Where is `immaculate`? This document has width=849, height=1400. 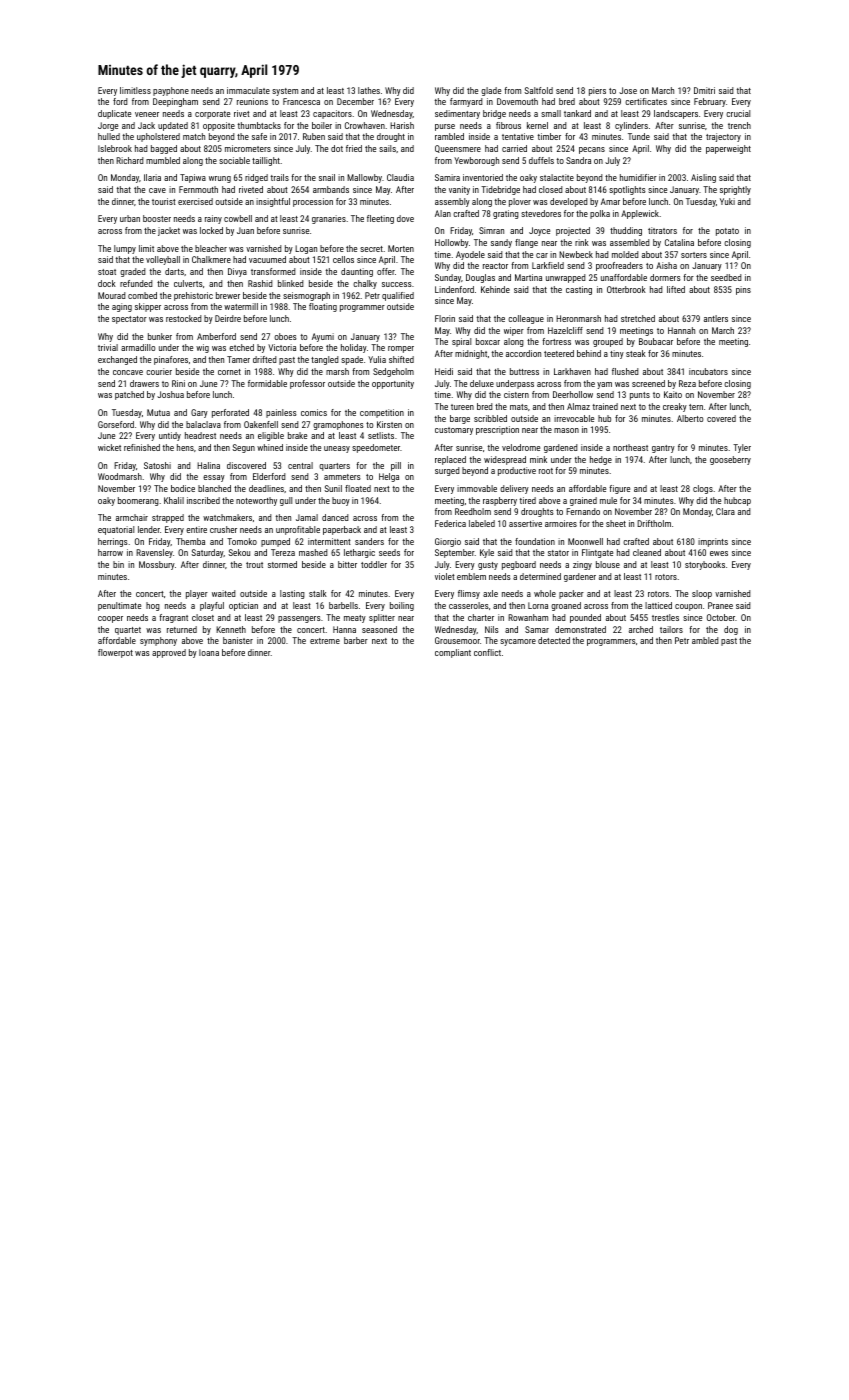 immaculate is located at coordinates (248, 90).
